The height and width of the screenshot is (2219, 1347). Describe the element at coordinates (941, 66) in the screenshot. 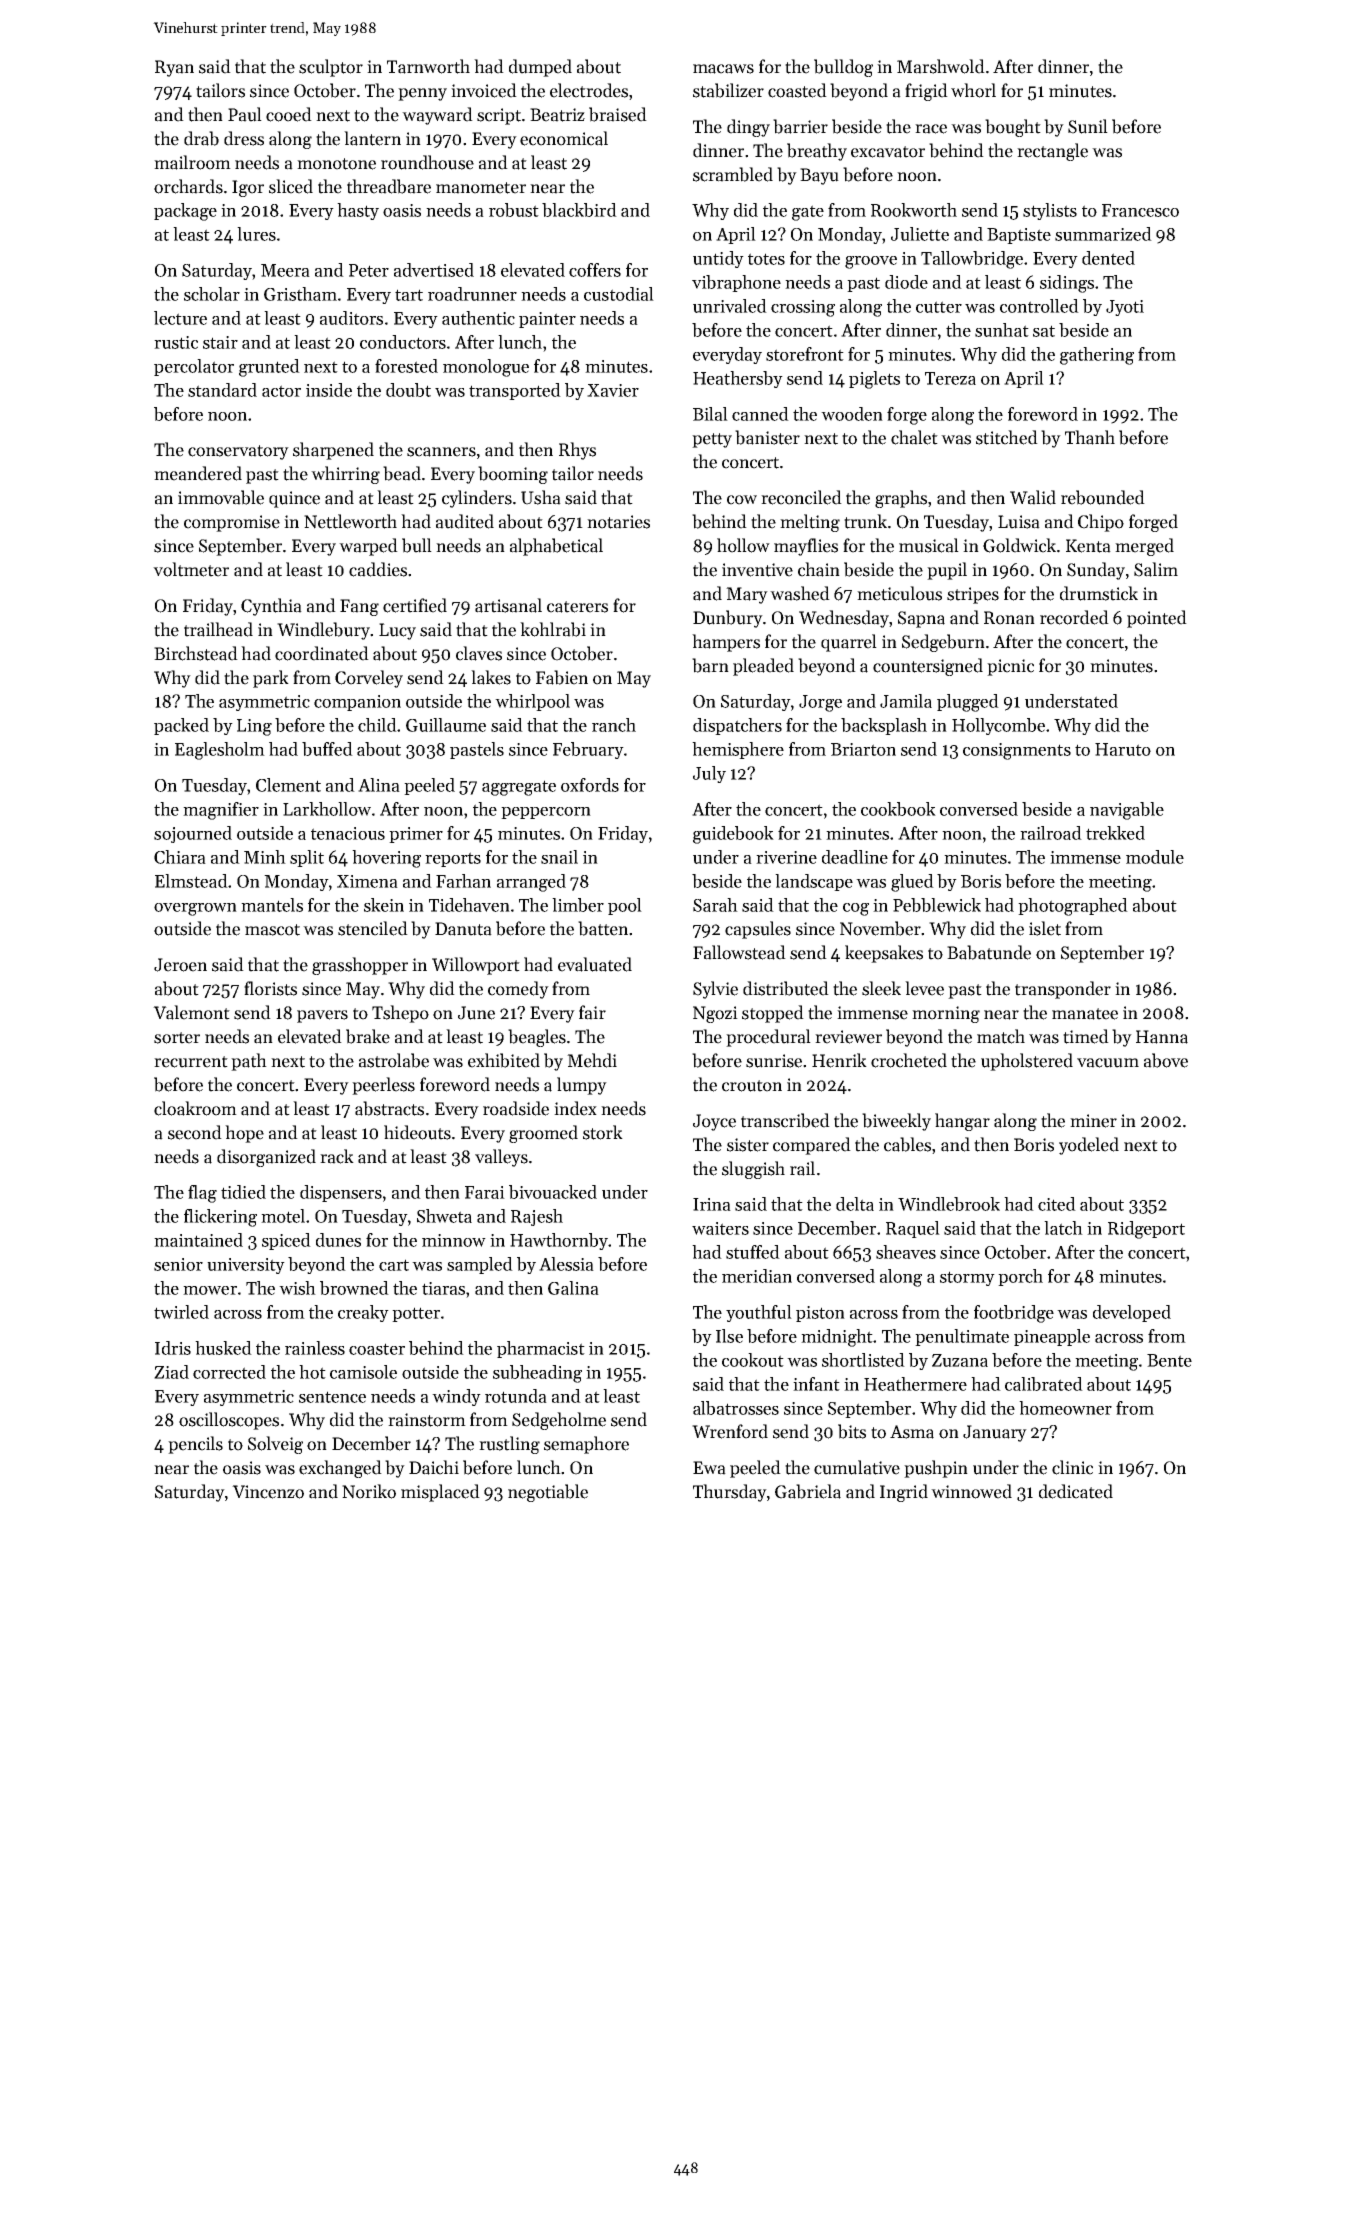

I see `Marshwold` at that location.
